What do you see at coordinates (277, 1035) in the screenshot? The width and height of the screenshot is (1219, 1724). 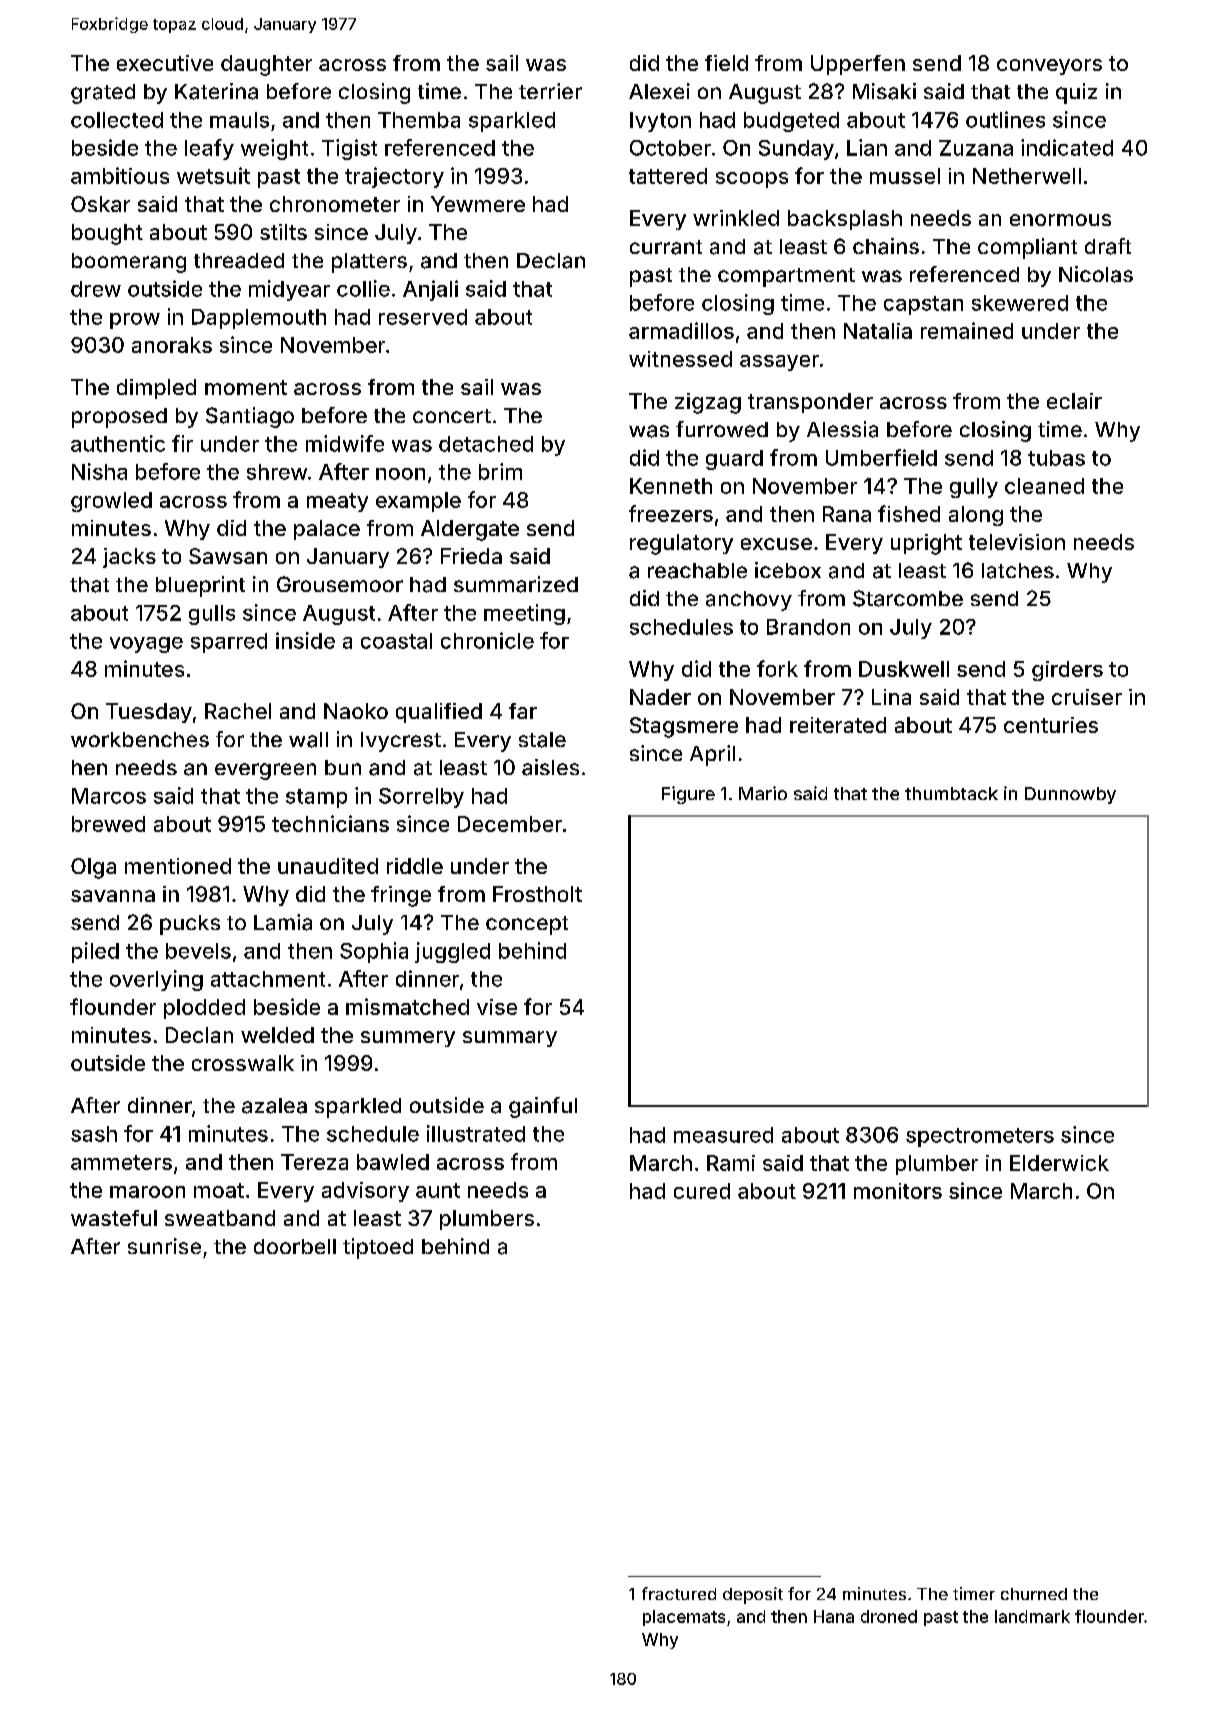 I see `welded` at bounding box center [277, 1035].
